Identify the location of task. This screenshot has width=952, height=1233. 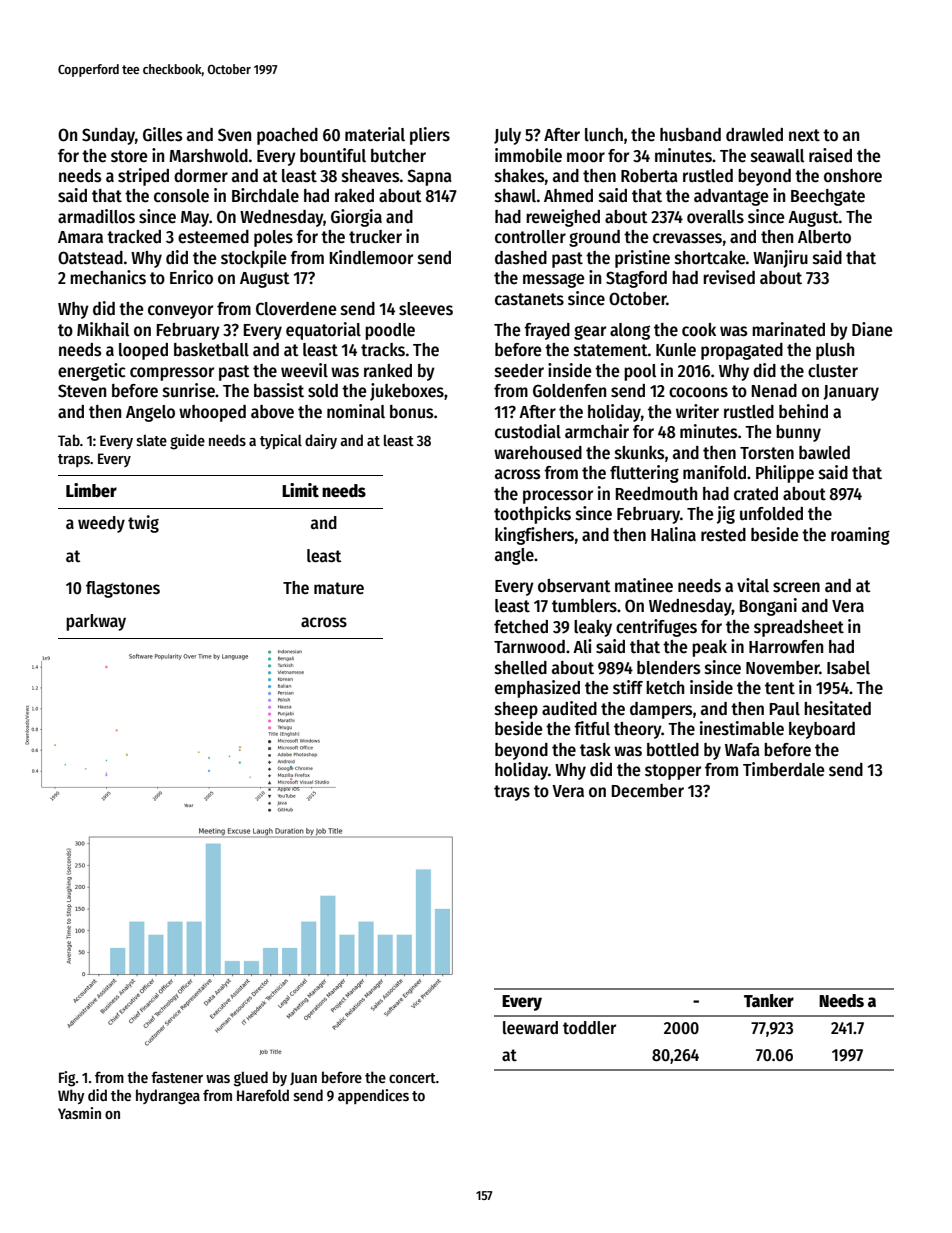
(595, 750).
